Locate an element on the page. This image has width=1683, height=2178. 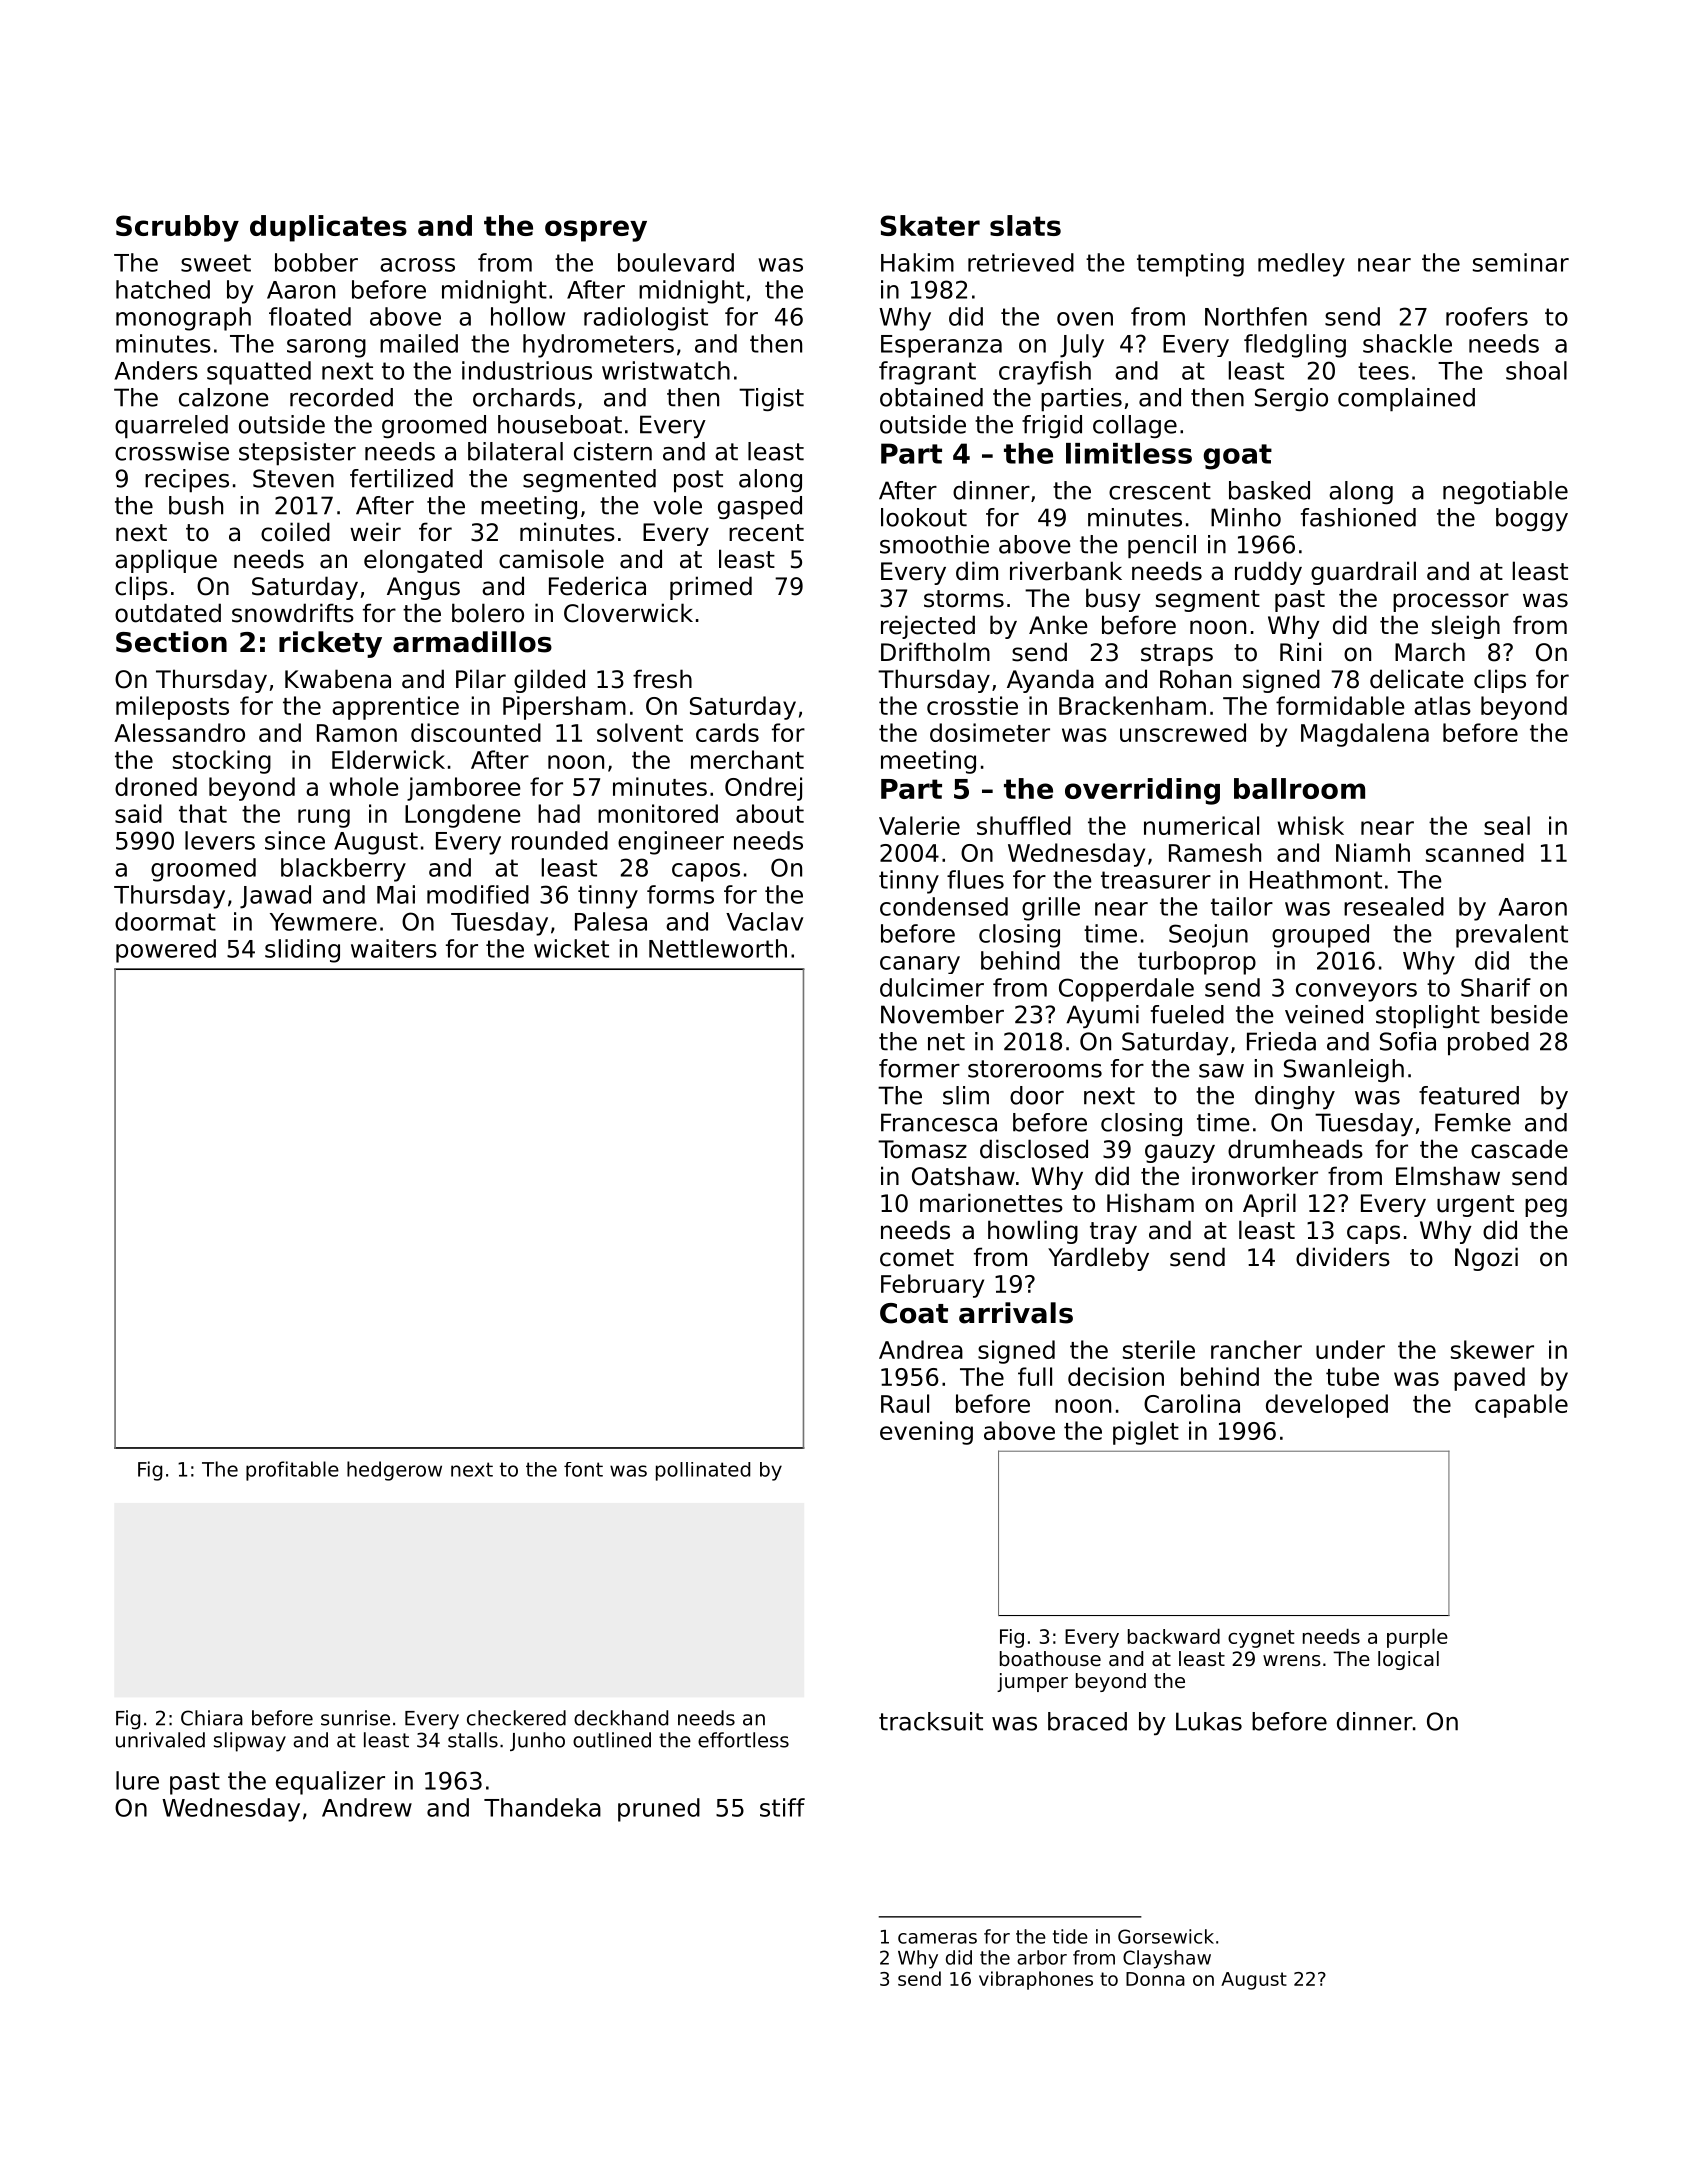
sliding is located at coordinates (302, 951).
